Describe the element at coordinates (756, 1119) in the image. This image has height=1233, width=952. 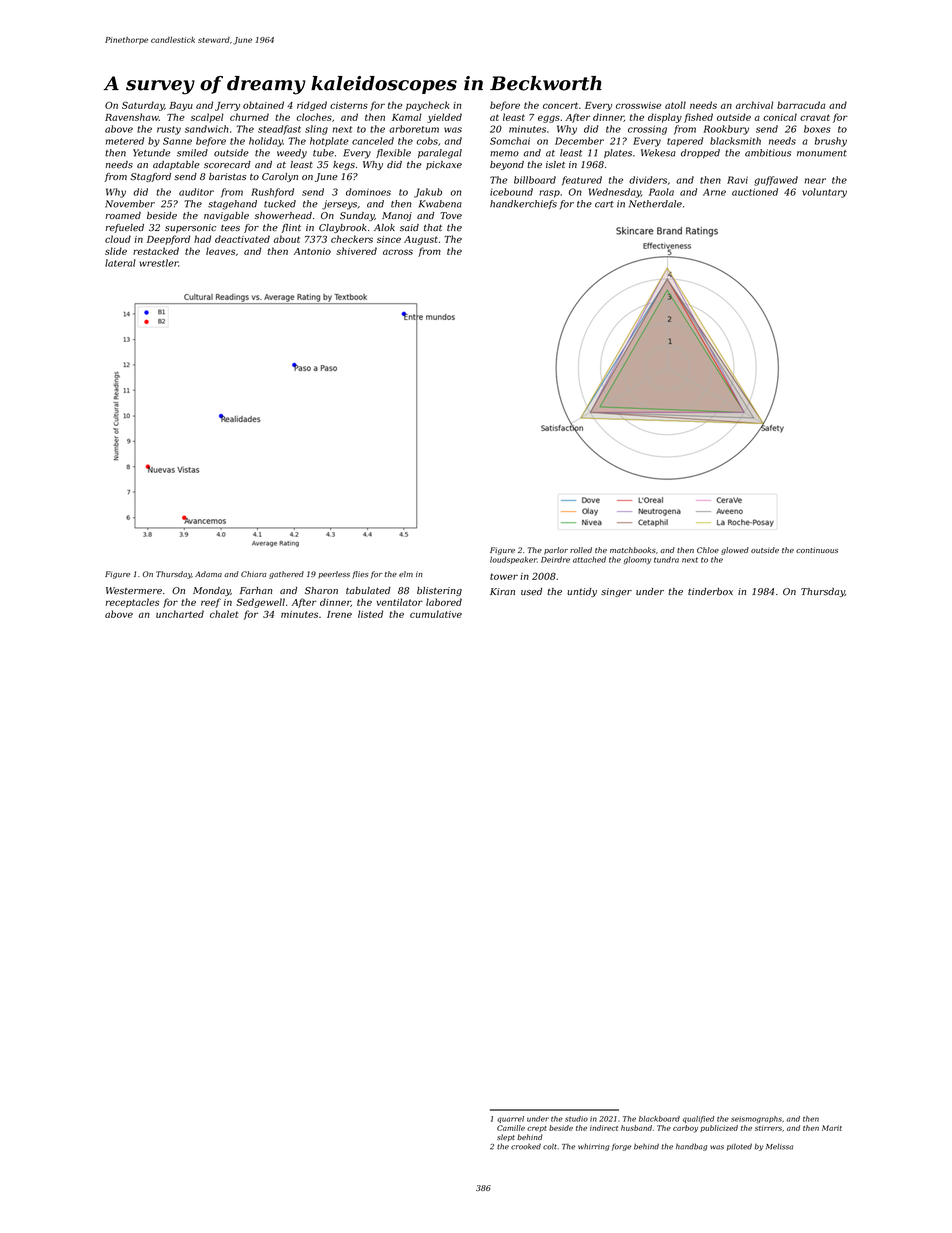
I see `seismographs` at that location.
